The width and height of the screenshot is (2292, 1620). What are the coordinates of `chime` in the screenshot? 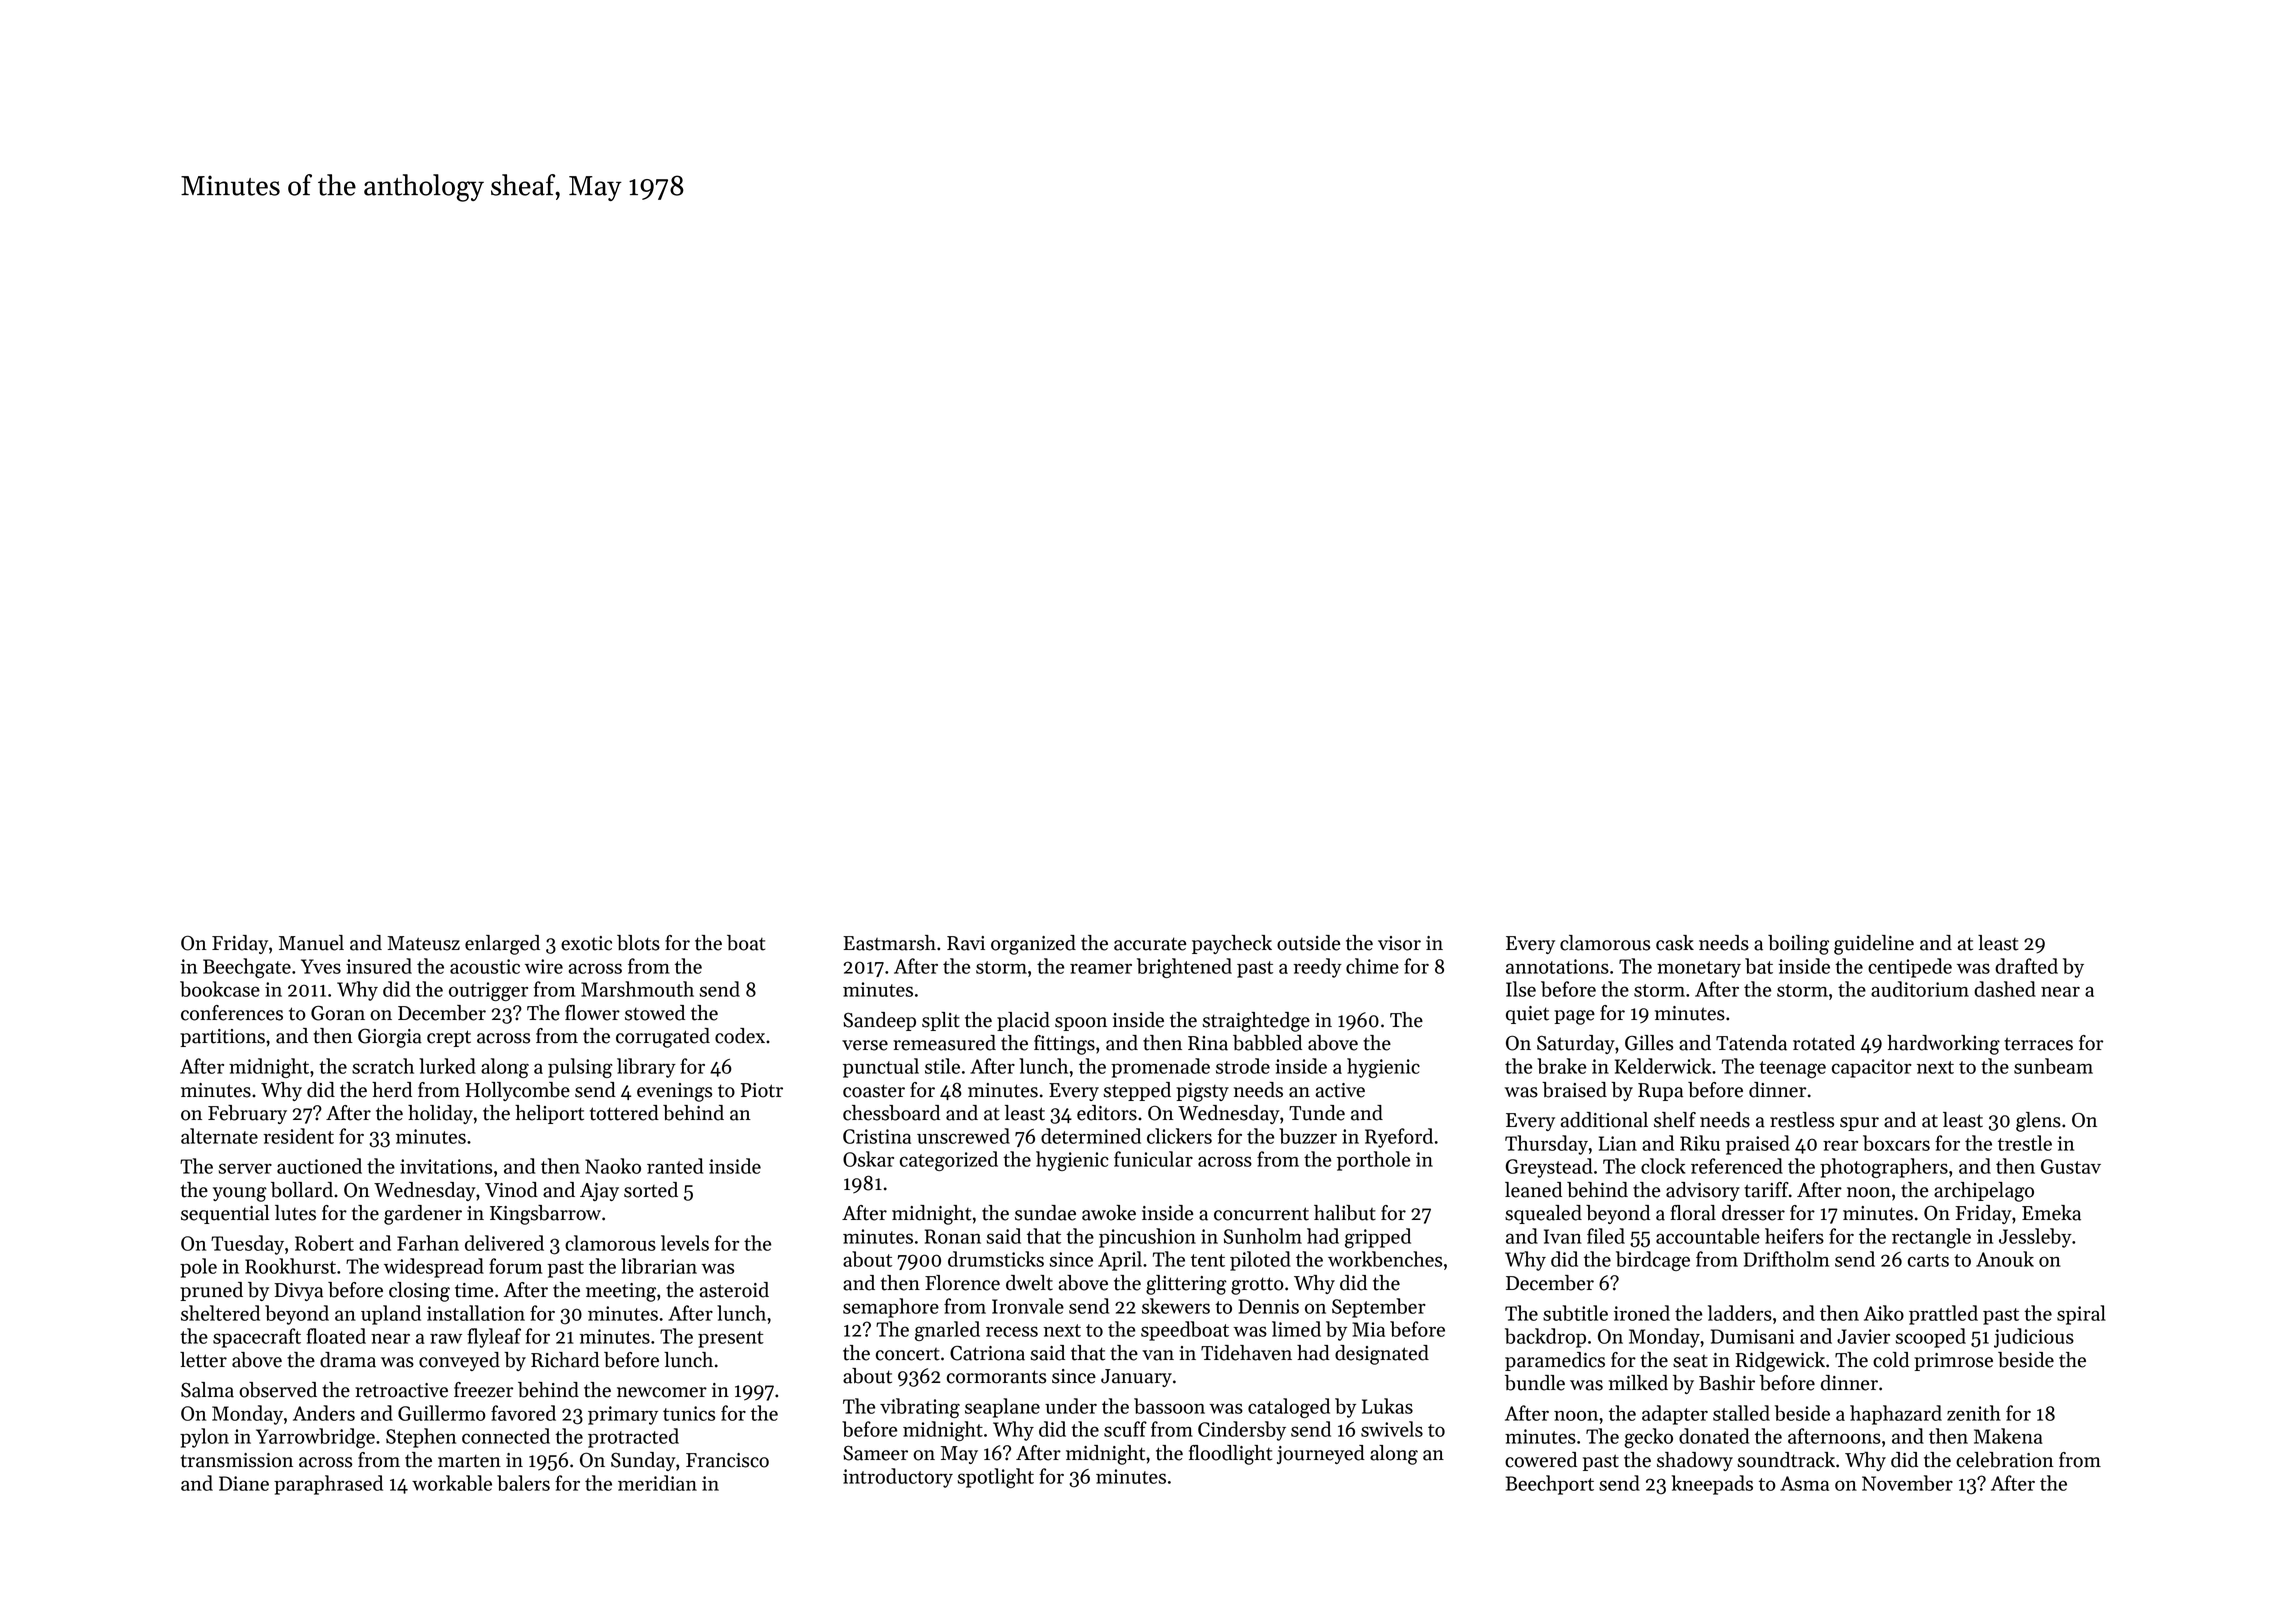 It's located at (1372, 966).
